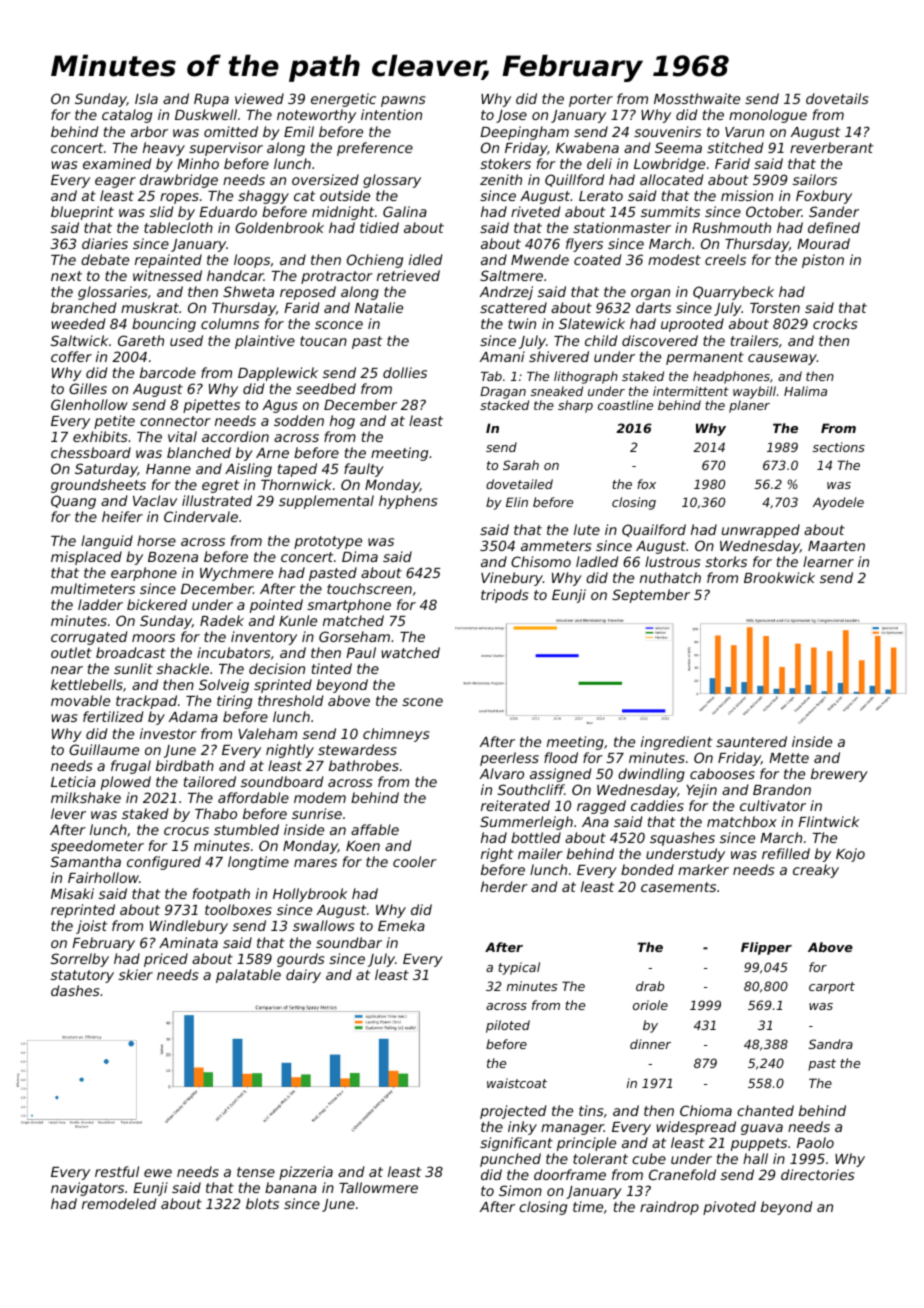 Image resolution: width=924 pixels, height=1308 pixels. Describe the element at coordinates (100, 436) in the image. I see `exhibits` at that location.
